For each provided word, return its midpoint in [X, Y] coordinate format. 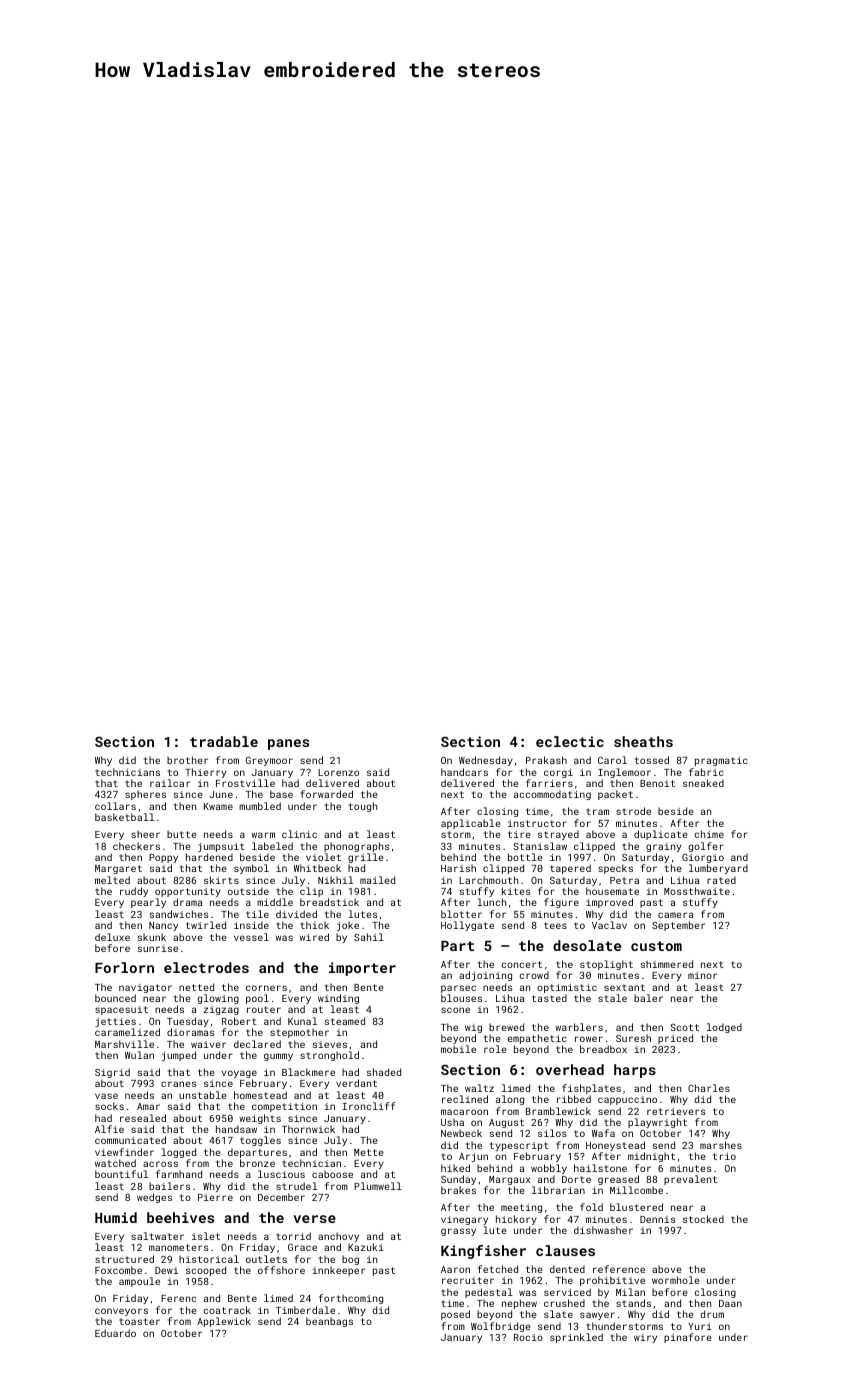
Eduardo [115, 1333]
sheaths [643, 741]
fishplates [591, 1089]
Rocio [528, 1337]
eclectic [570, 741]
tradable [224, 741]
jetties [115, 1022]
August [506, 1124]
